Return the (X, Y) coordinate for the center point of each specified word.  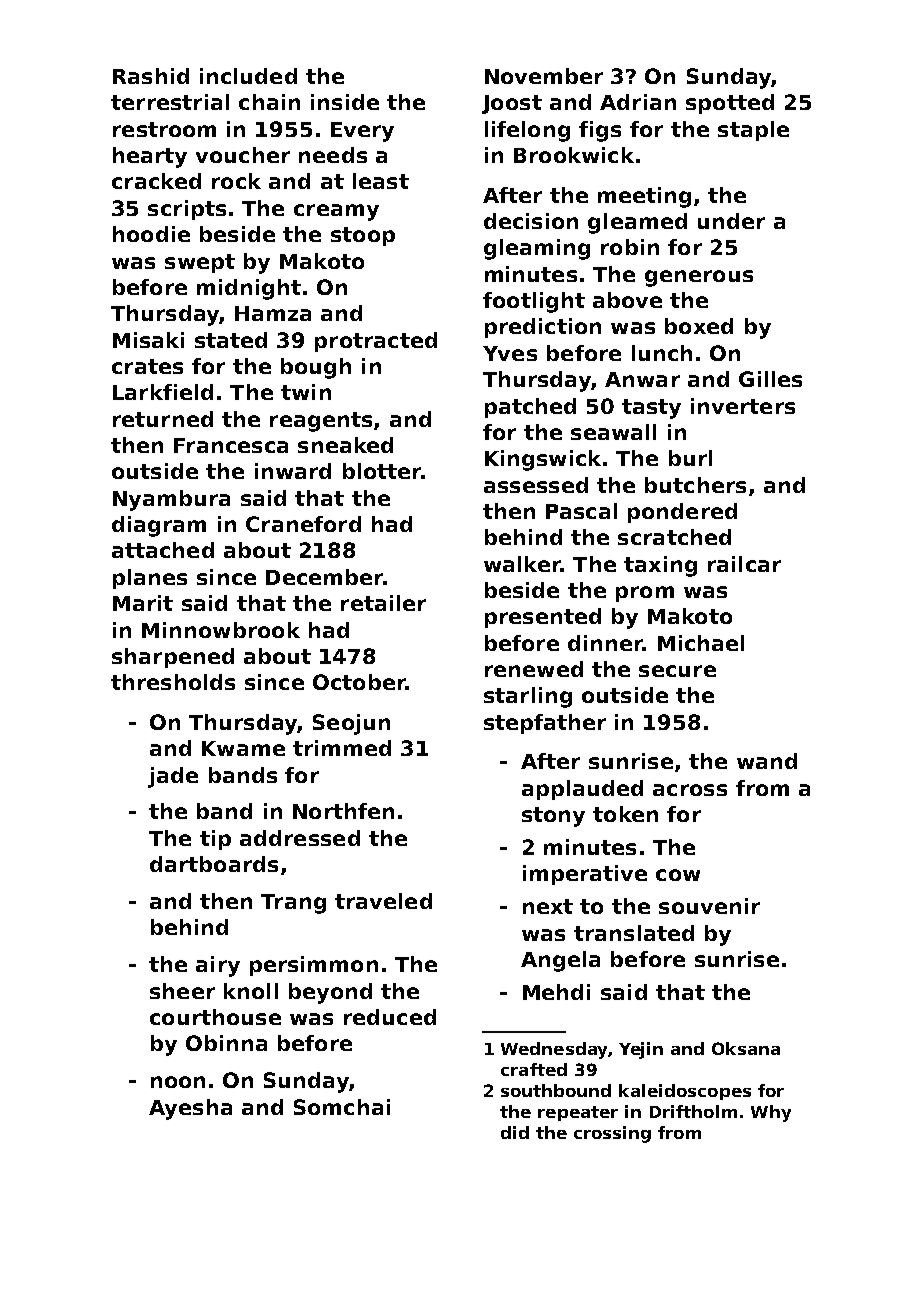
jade (173, 777)
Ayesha (190, 1109)
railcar (744, 564)
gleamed (637, 223)
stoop (363, 236)
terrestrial (170, 102)
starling (528, 697)
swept (200, 263)
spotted (730, 104)
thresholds (173, 682)
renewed (534, 669)
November (544, 76)
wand (767, 761)
